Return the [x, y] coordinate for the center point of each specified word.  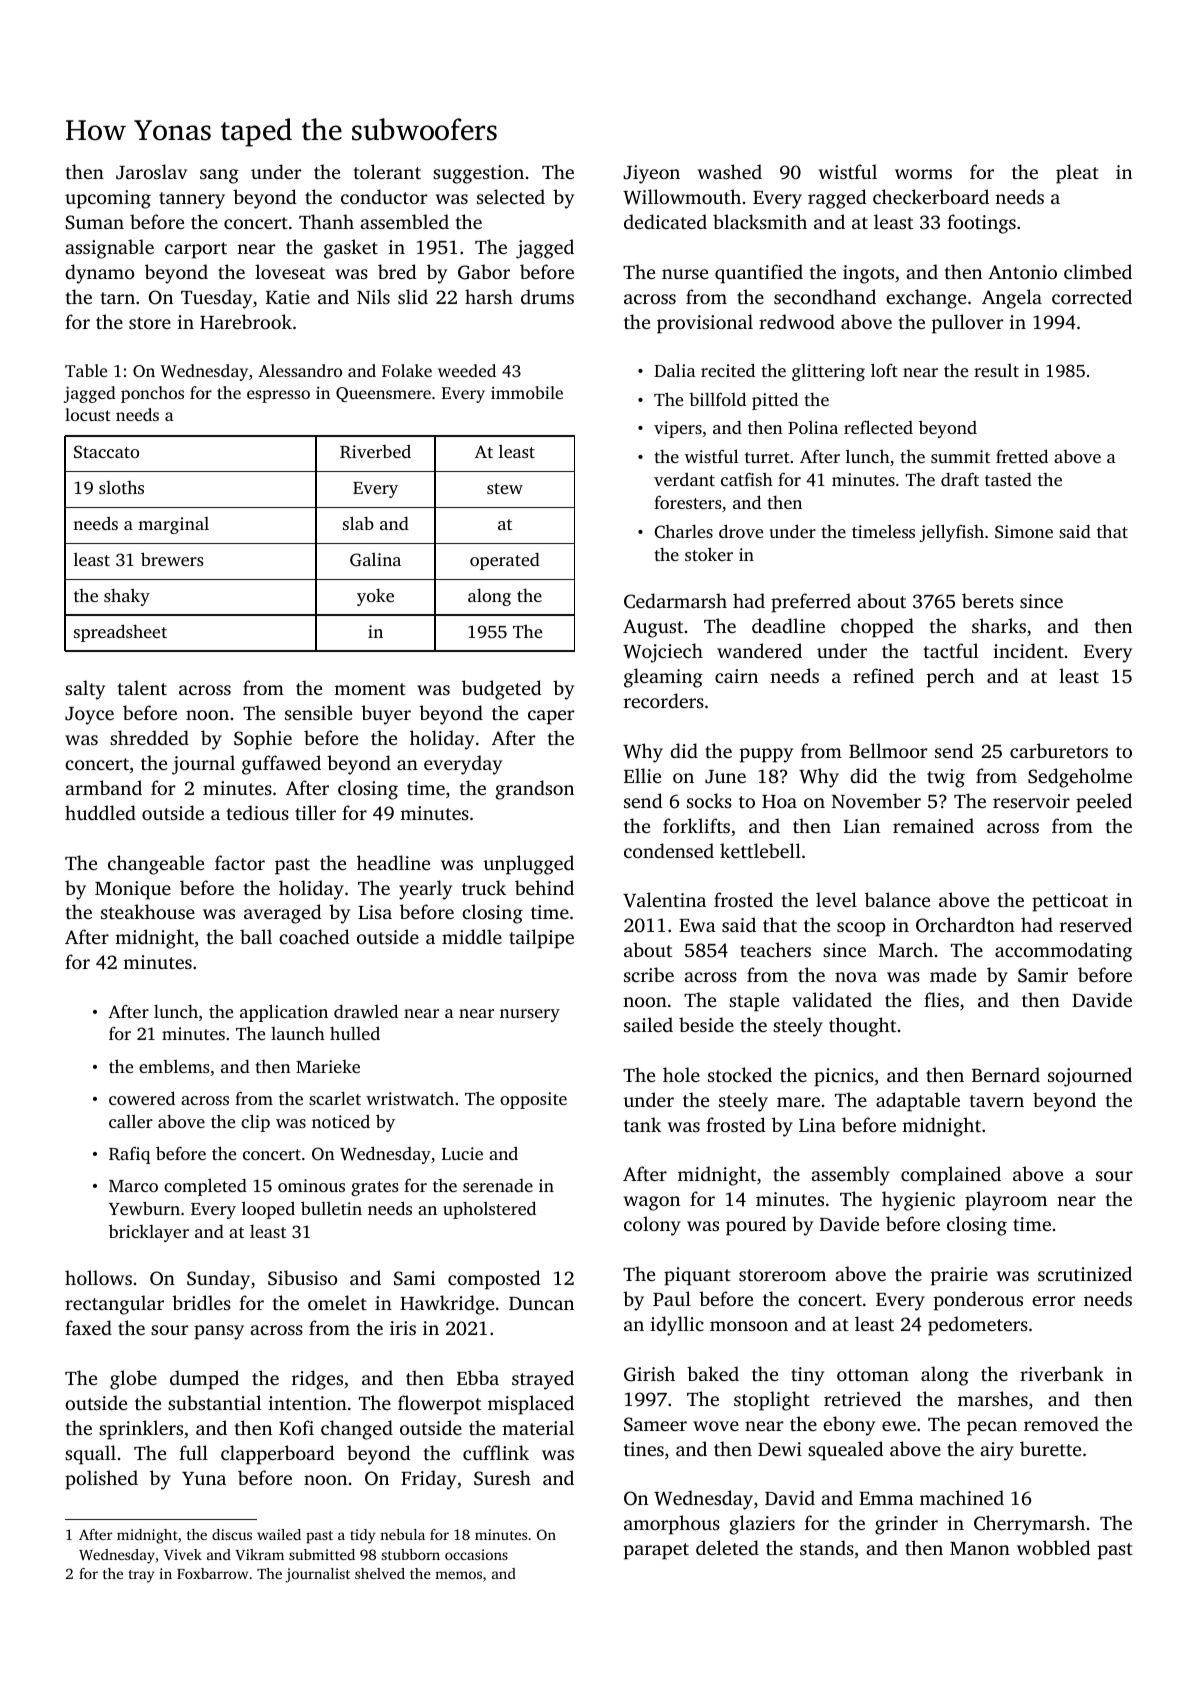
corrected [1092, 296]
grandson [534, 790]
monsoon [749, 1326]
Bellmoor [888, 750]
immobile [527, 392]
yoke [375, 597]
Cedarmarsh [675, 601]
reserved [1096, 924]
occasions [476, 1554]
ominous [311, 1185]
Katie [288, 297]
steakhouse [148, 911]
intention [307, 1403]
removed [1061, 1423]
